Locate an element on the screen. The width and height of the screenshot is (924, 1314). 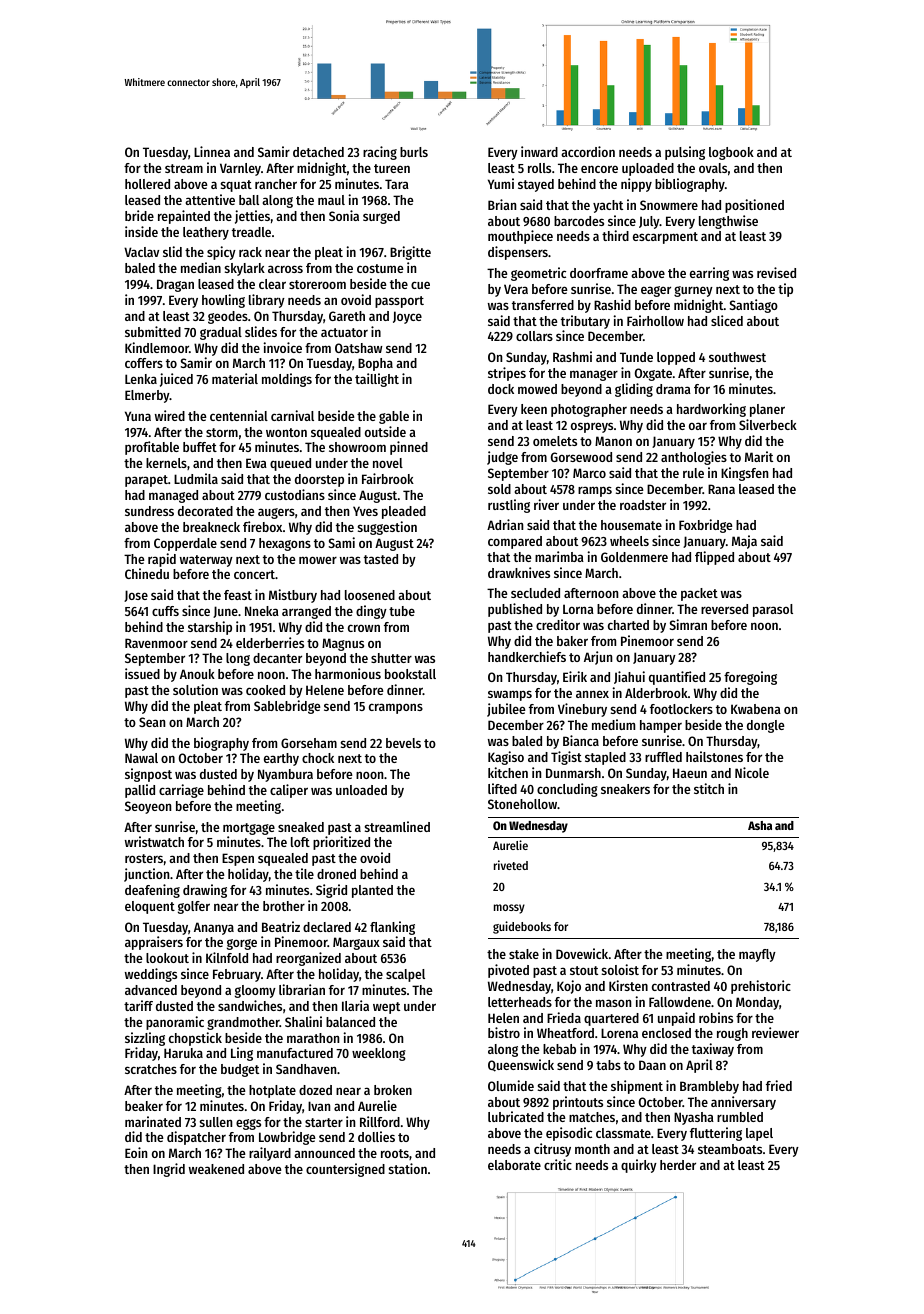
stitch is located at coordinates (709, 788).
